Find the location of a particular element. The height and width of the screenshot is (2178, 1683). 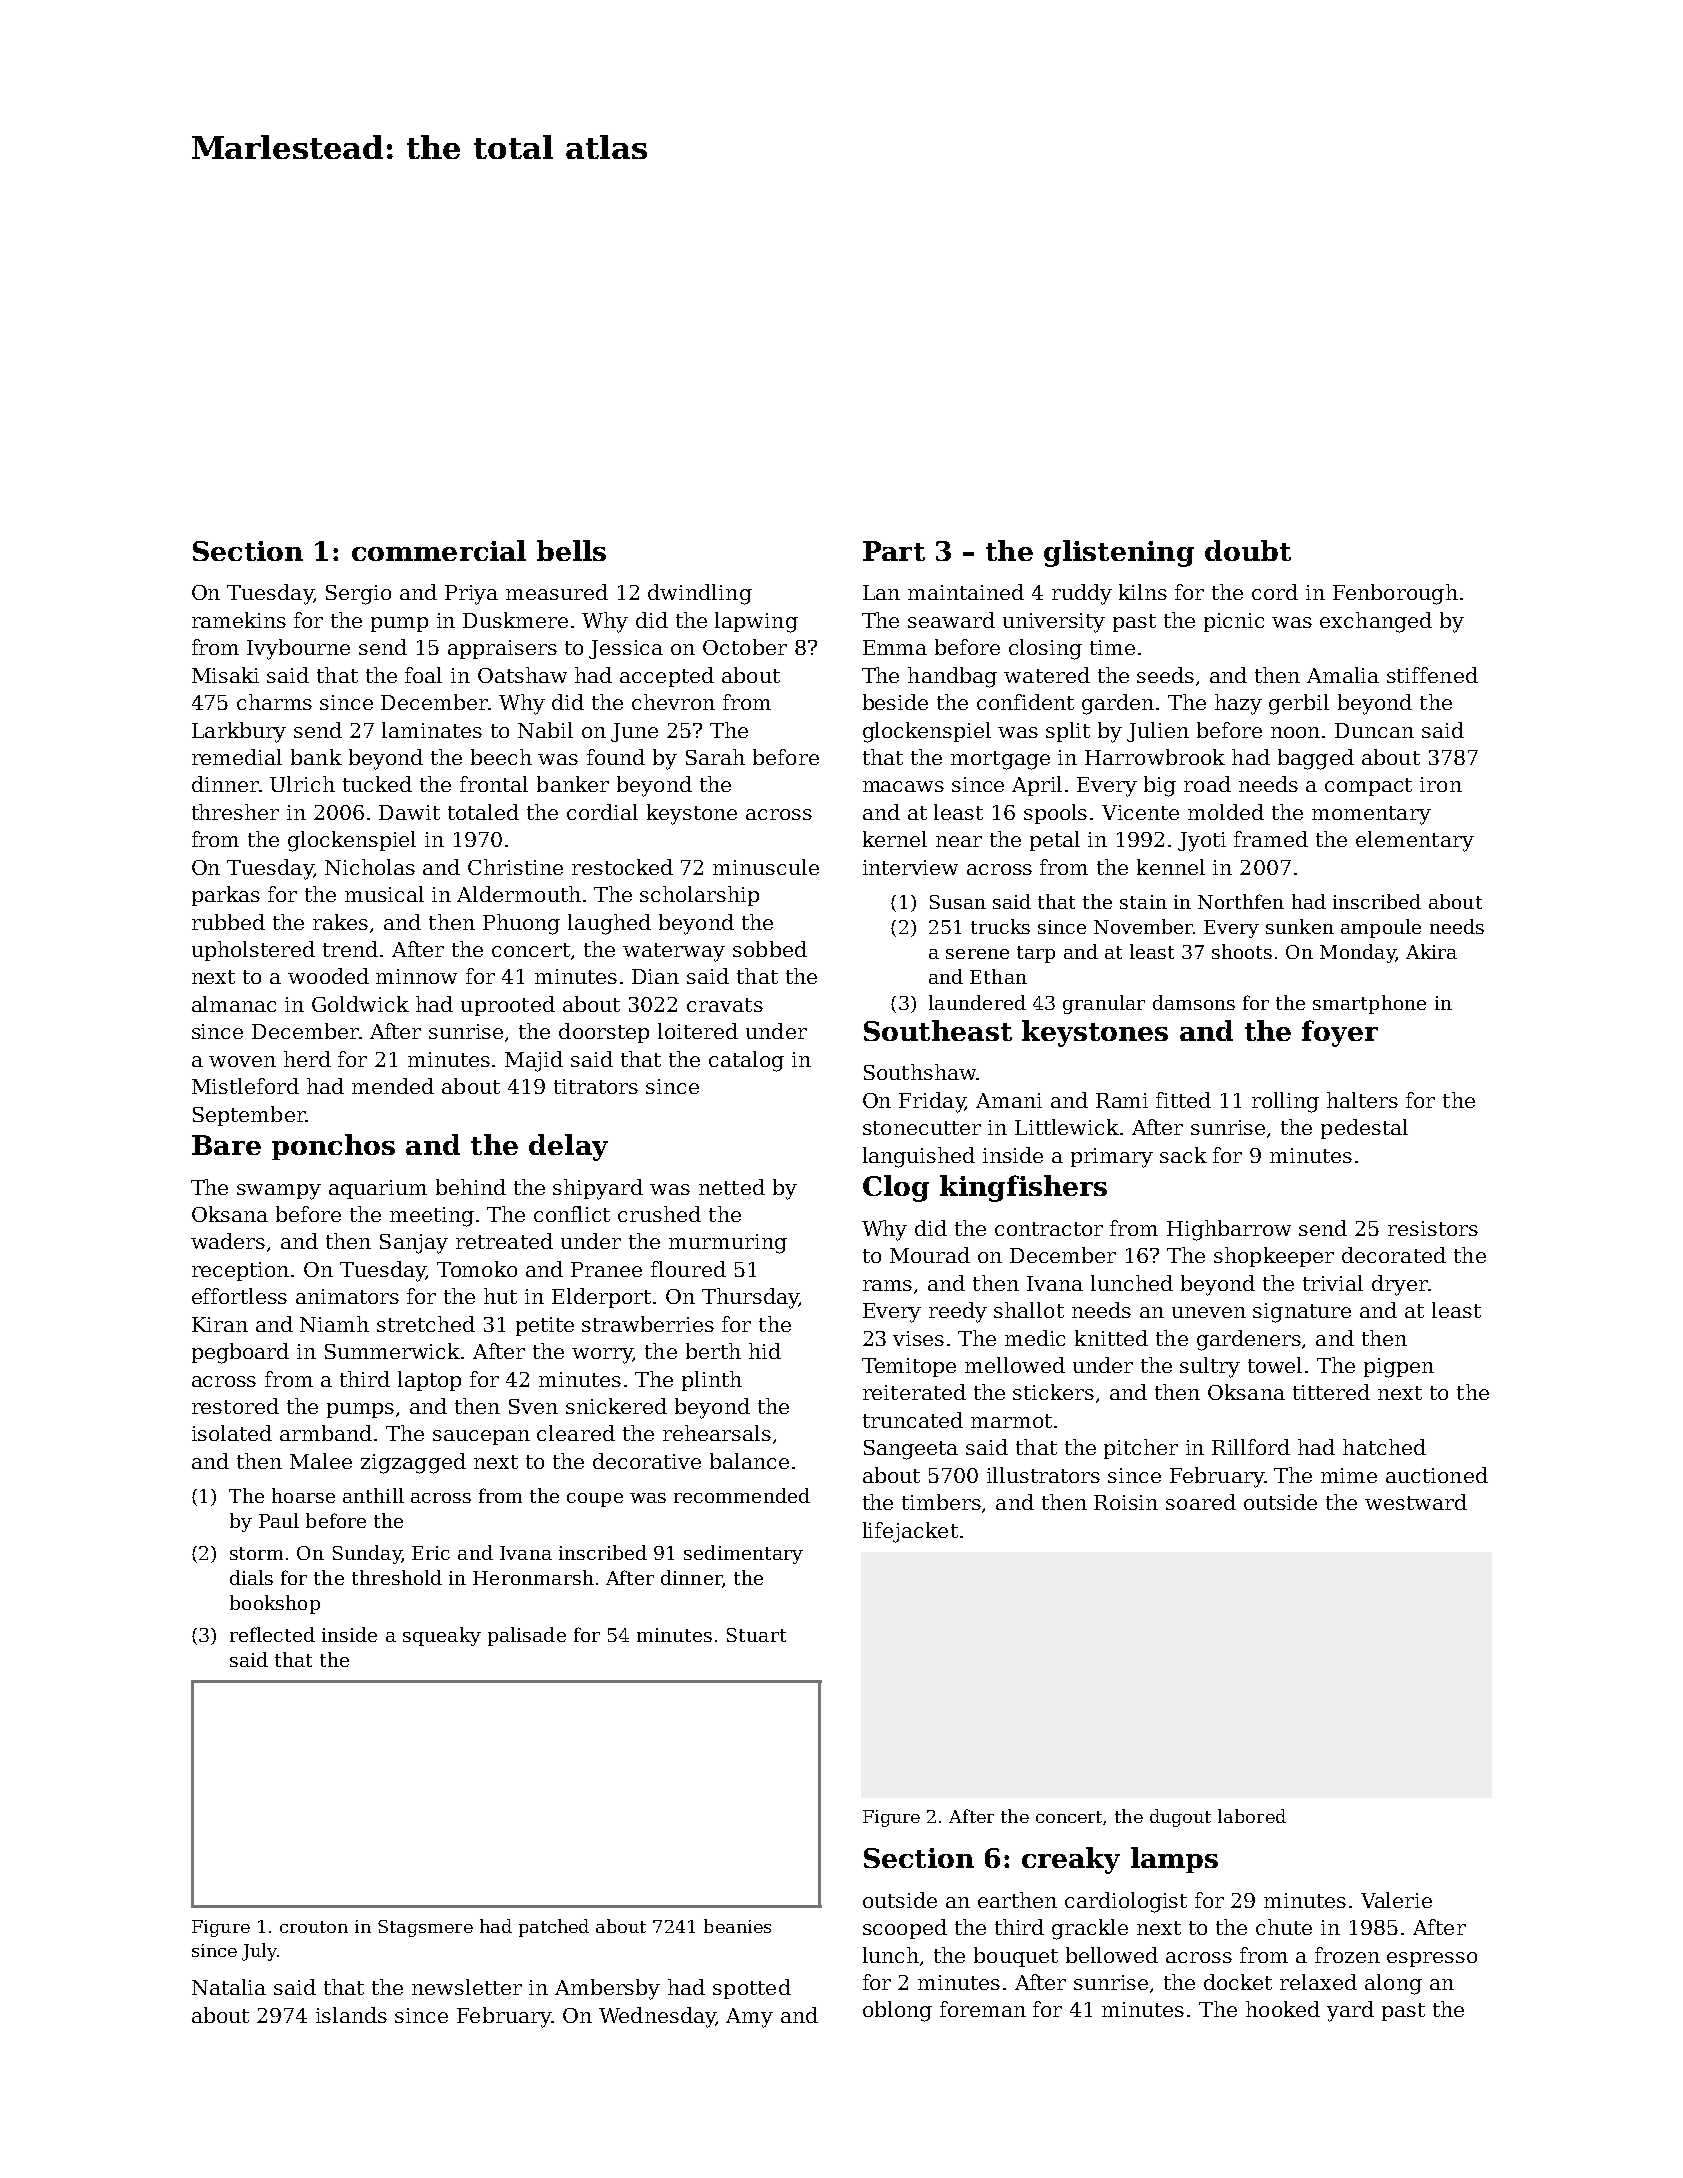

hatched is located at coordinates (1384, 1447).
